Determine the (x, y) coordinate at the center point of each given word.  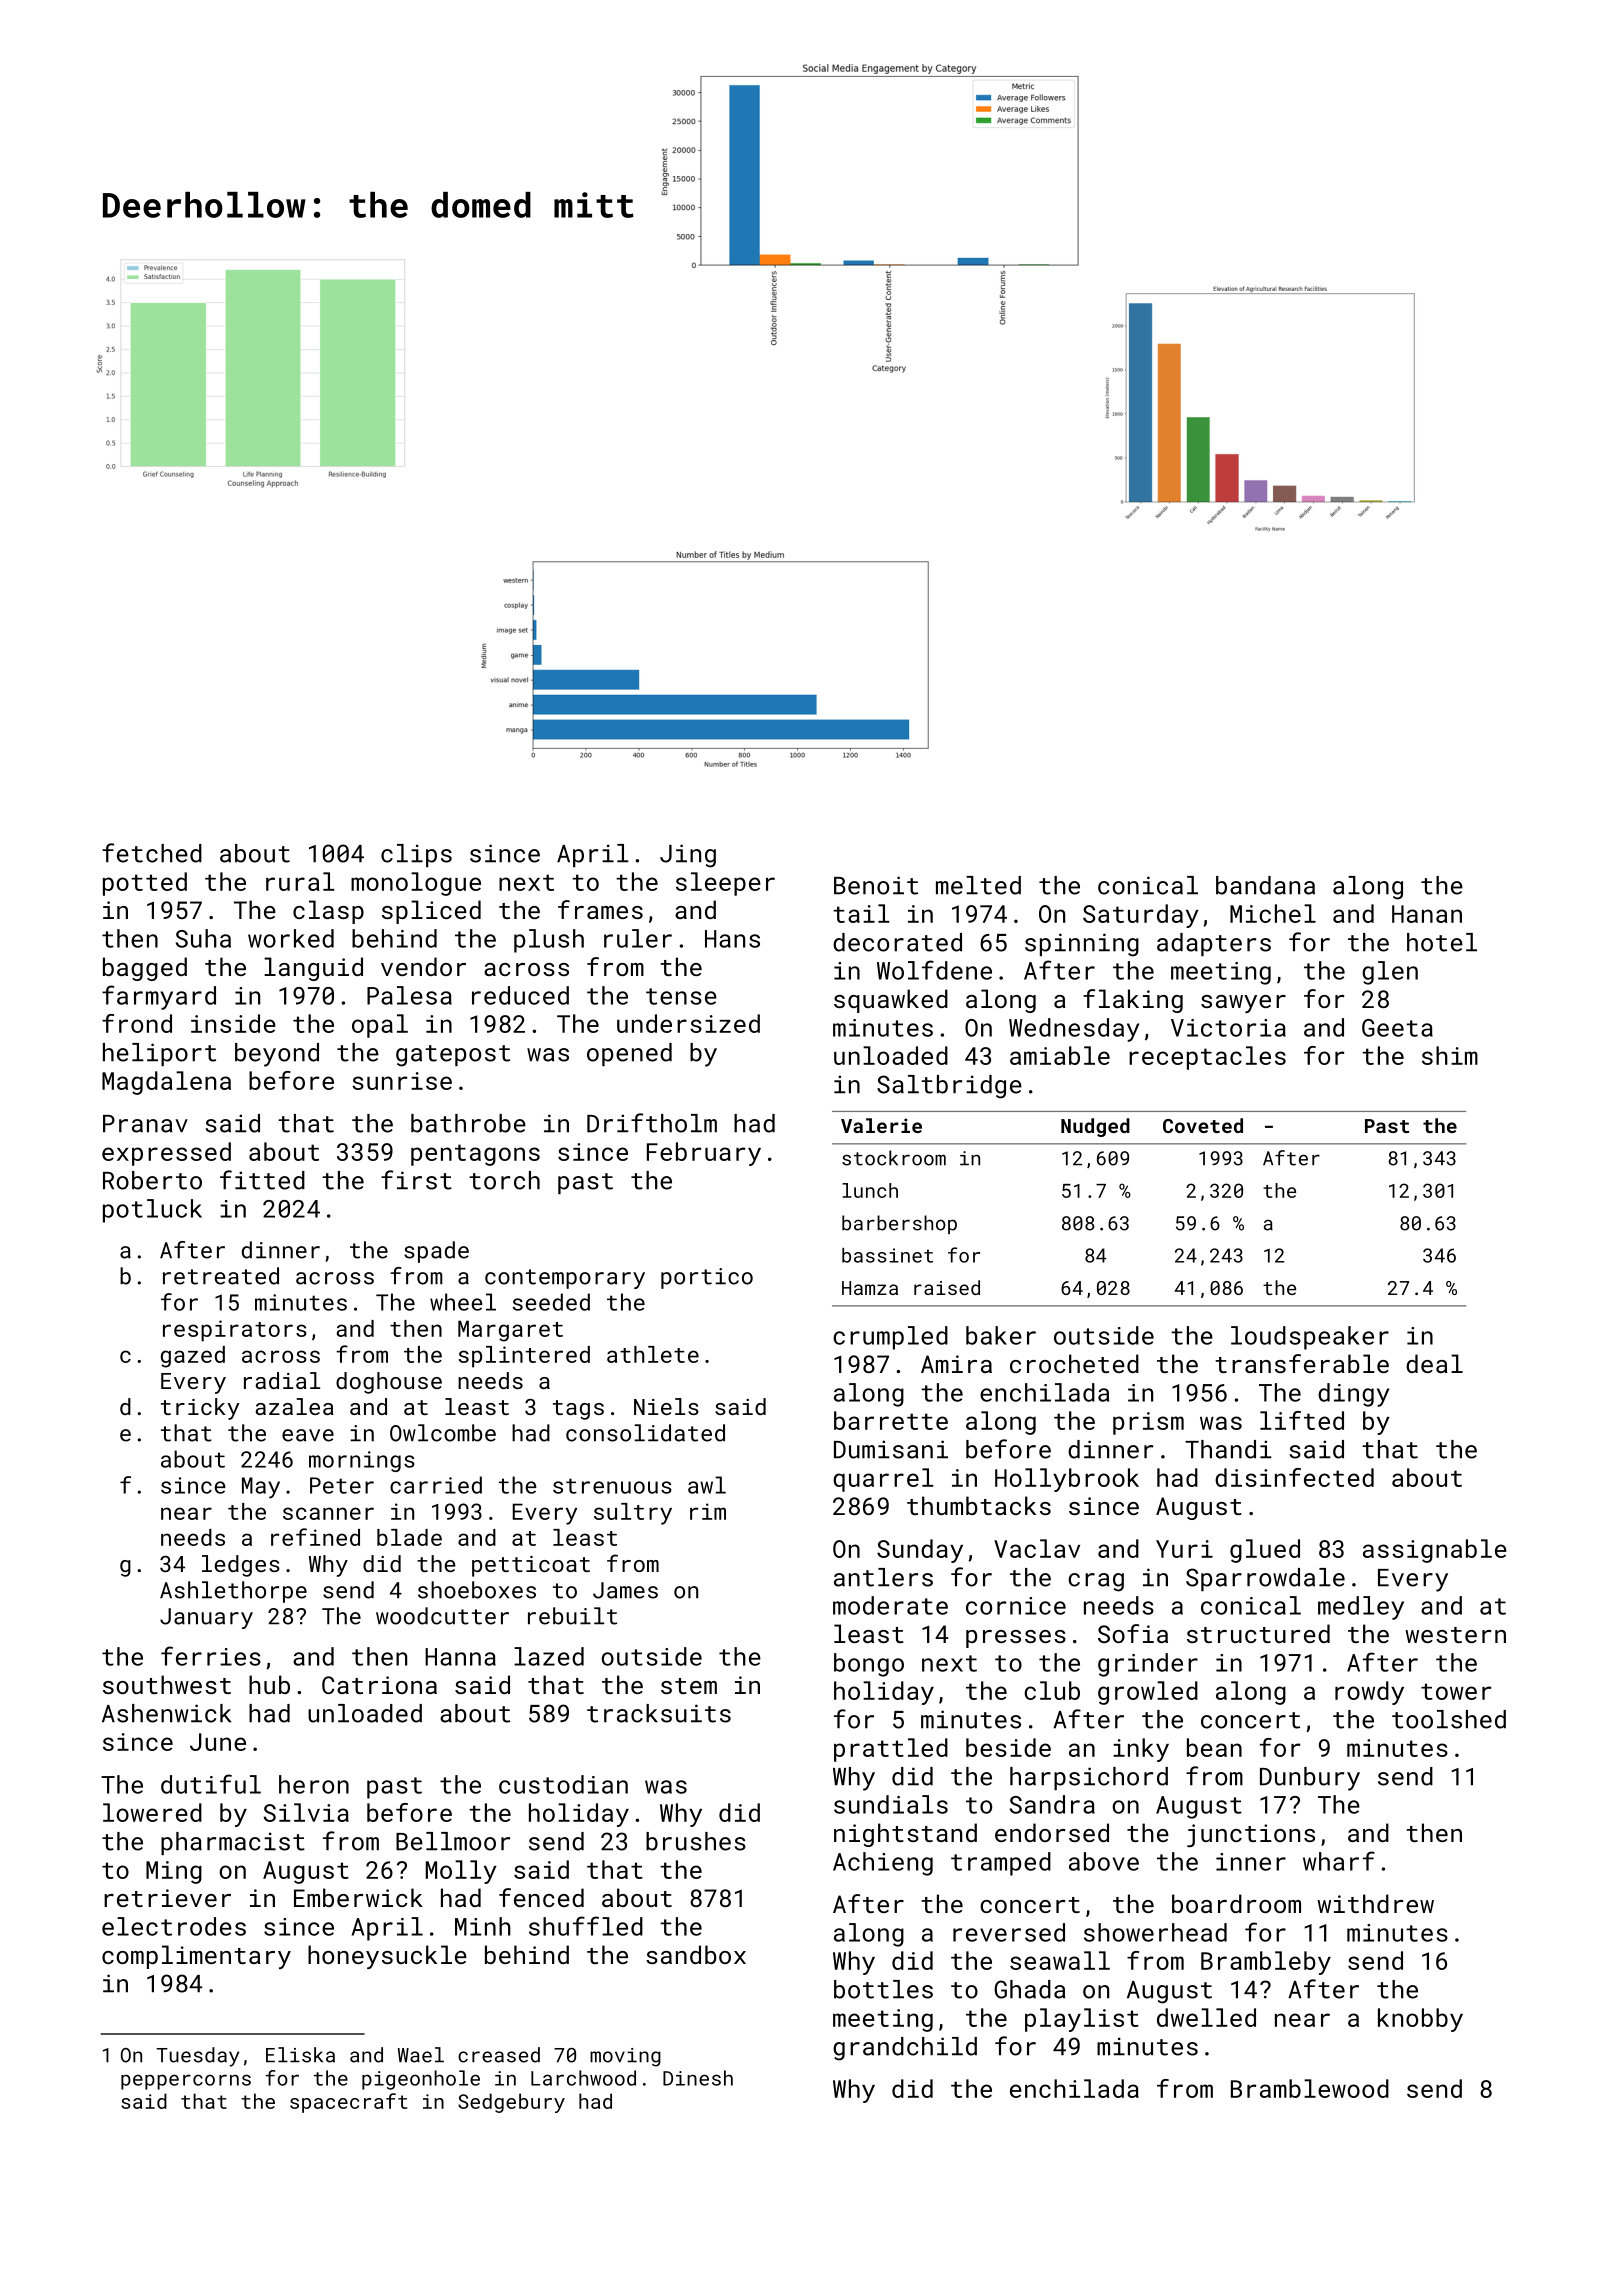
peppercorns (186, 2082)
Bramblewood (1310, 2088)
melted (978, 885)
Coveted (1203, 1125)
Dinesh (698, 2078)
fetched (152, 853)
